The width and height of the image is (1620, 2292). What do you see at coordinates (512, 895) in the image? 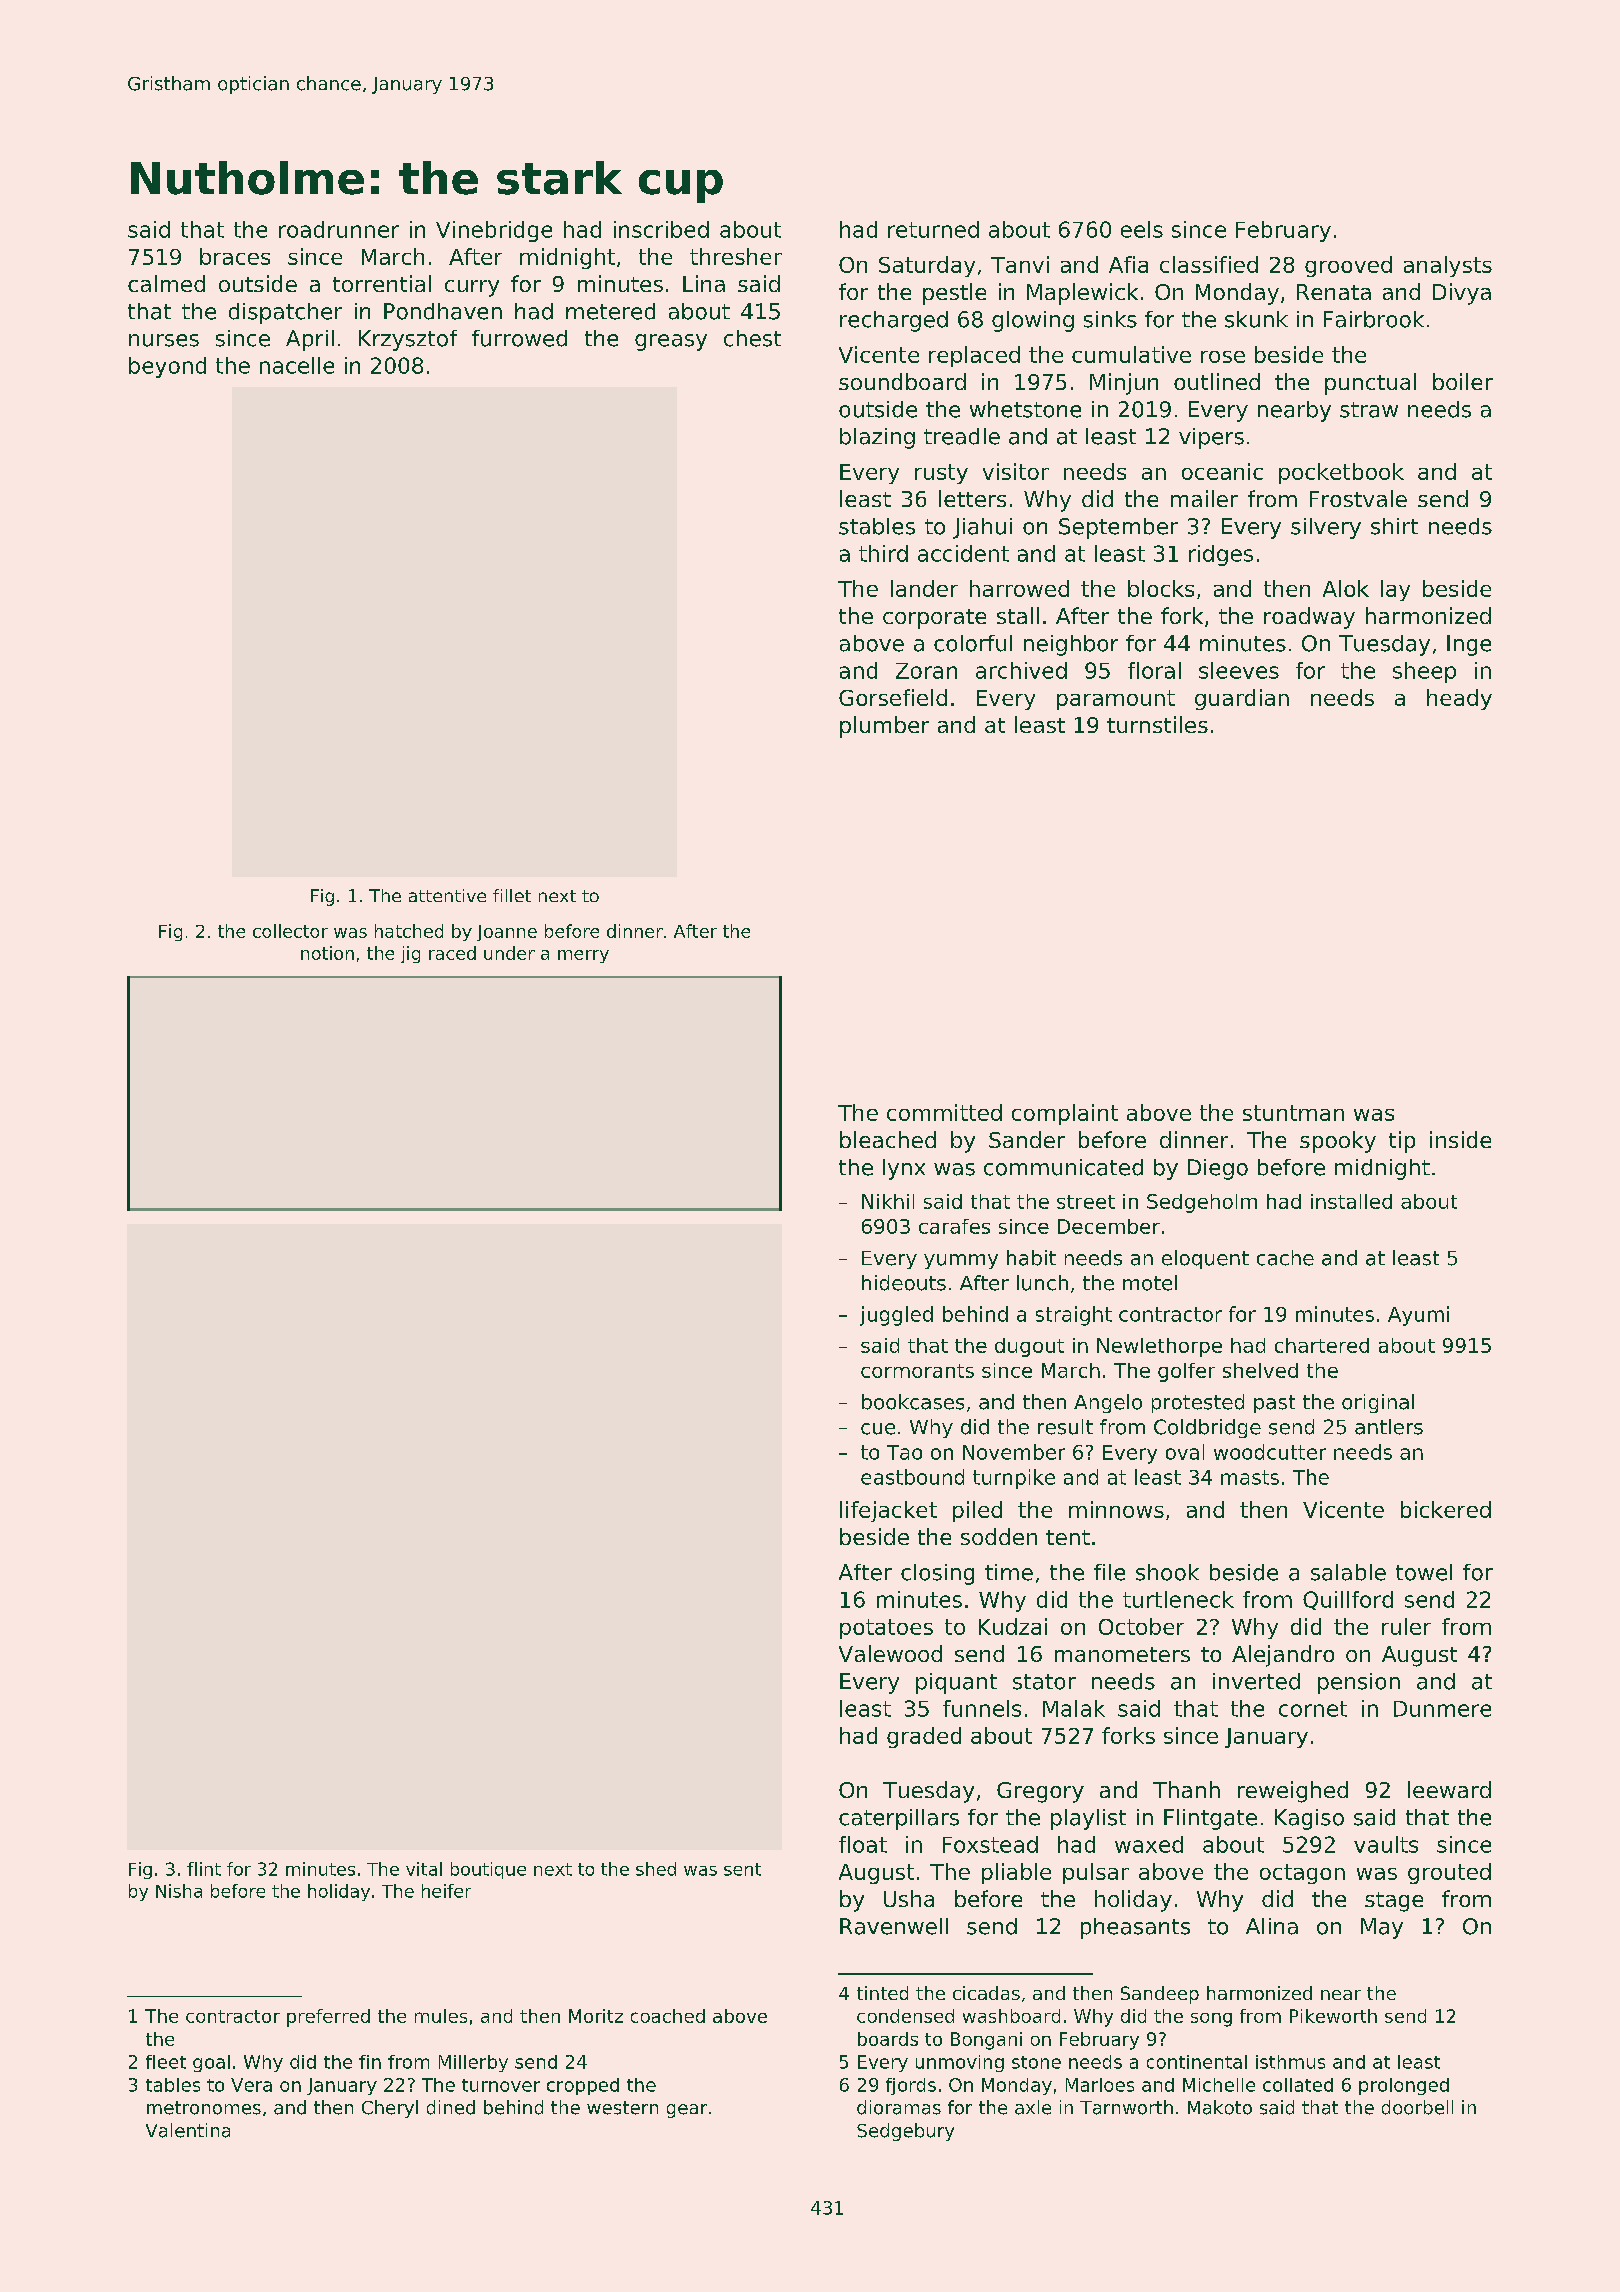
I see `fillet` at bounding box center [512, 895].
